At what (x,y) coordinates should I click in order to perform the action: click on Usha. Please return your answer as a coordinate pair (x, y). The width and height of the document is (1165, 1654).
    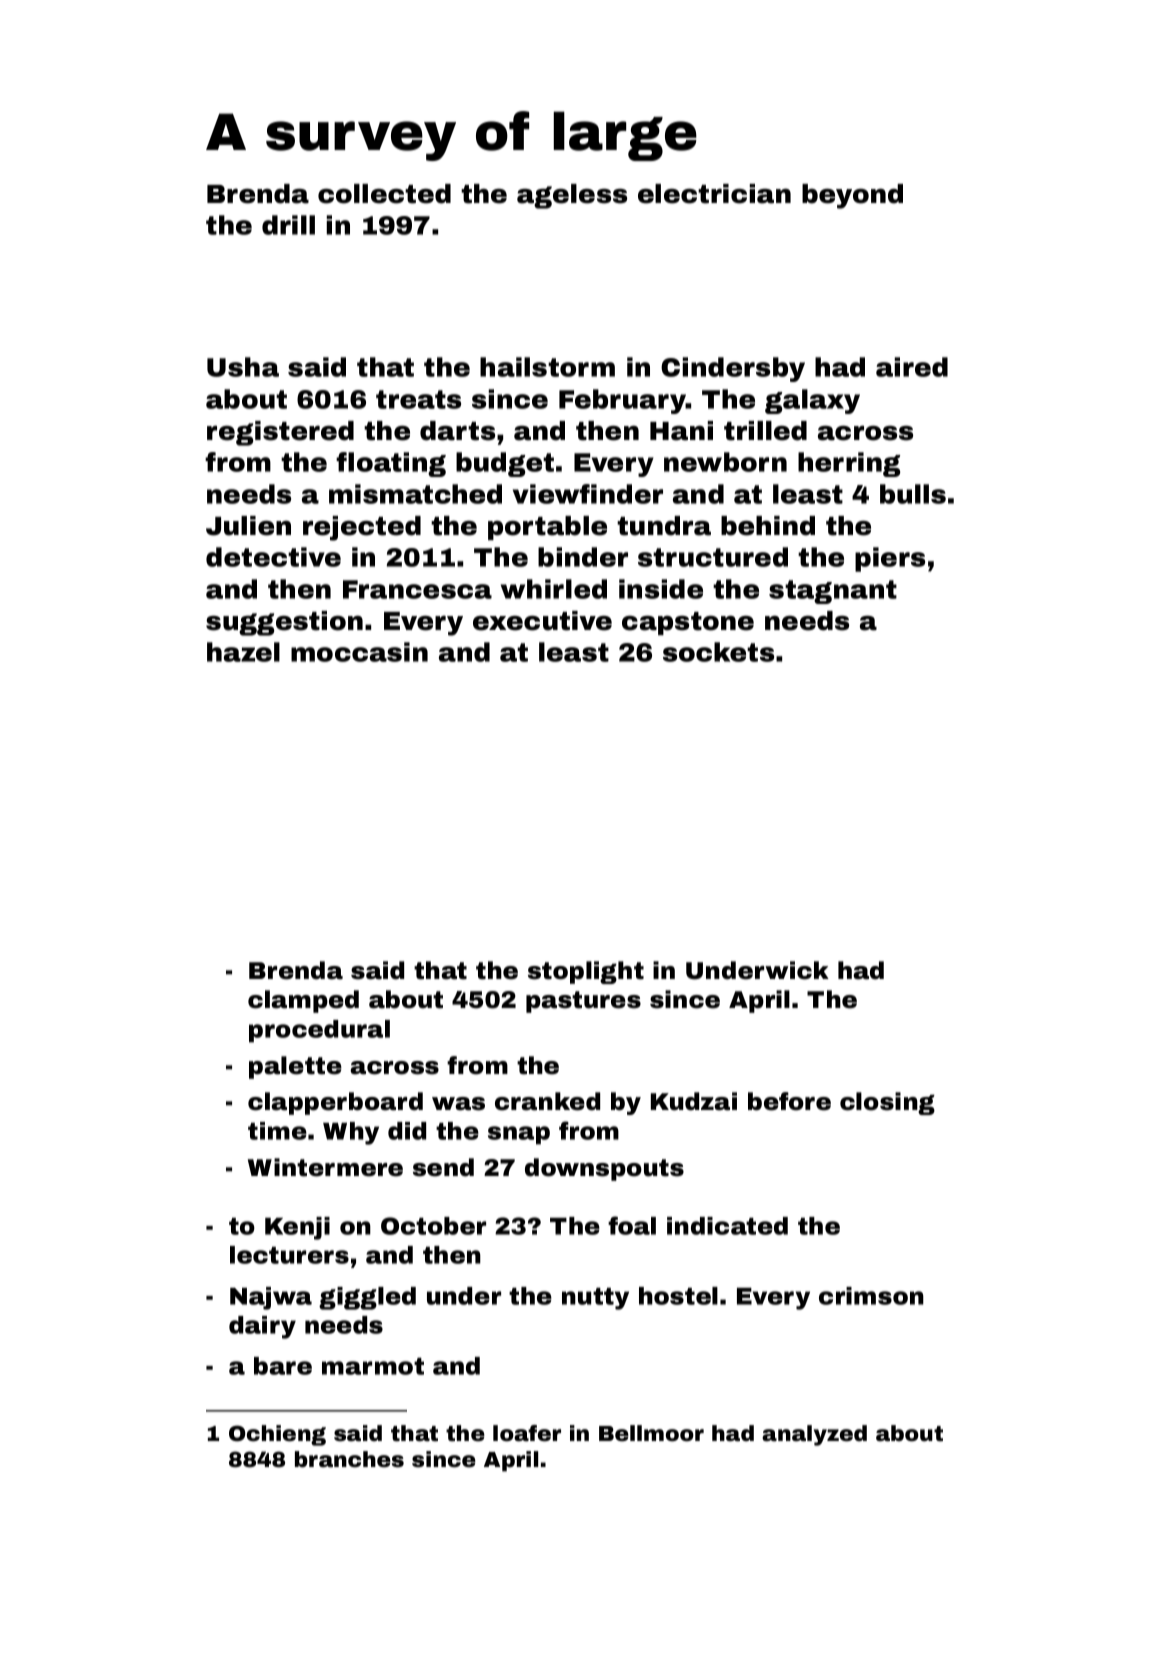
    Looking at the image, I should click on (243, 367).
